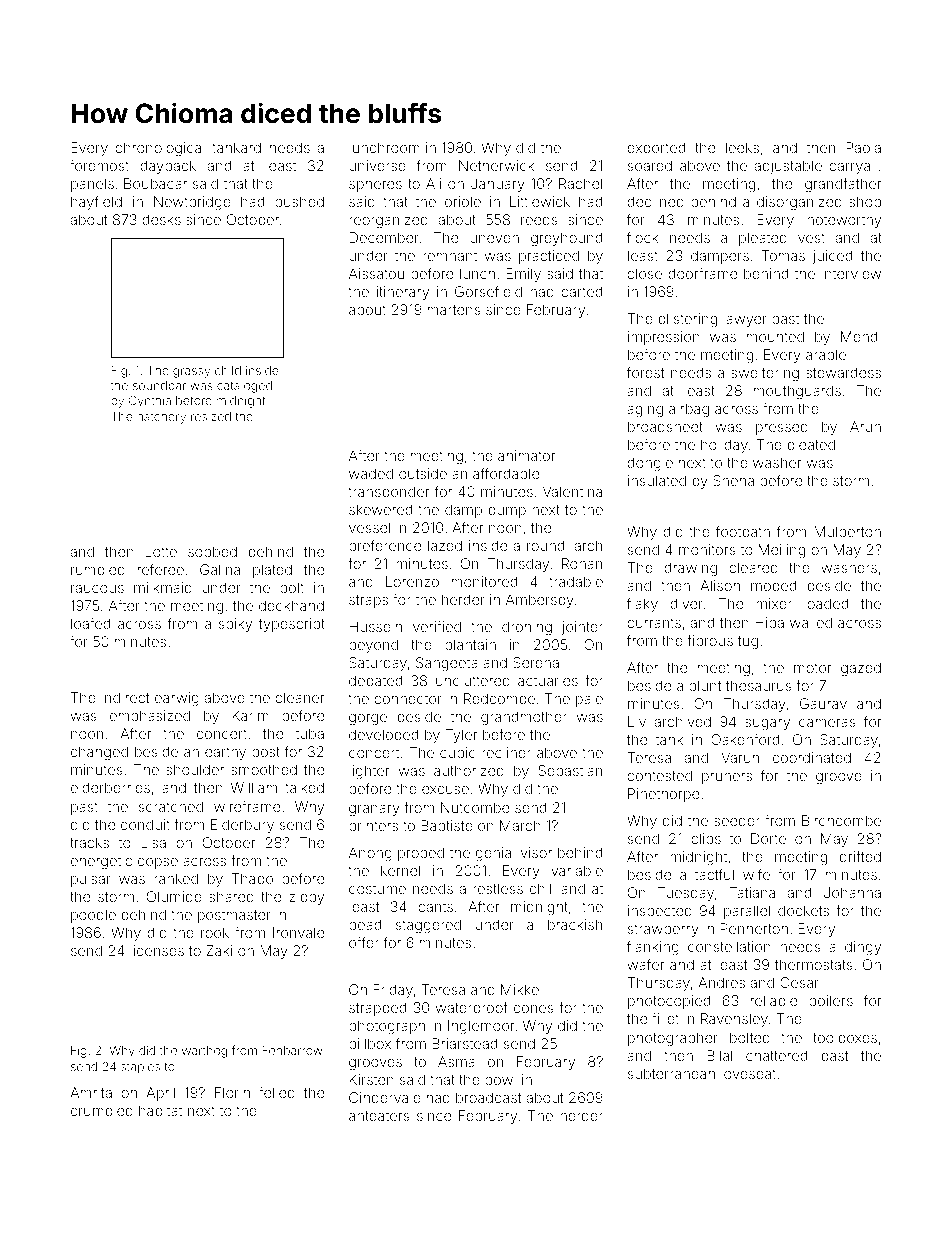  Describe the element at coordinates (865, 203) in the screenshot. I see `shop` at that location.
